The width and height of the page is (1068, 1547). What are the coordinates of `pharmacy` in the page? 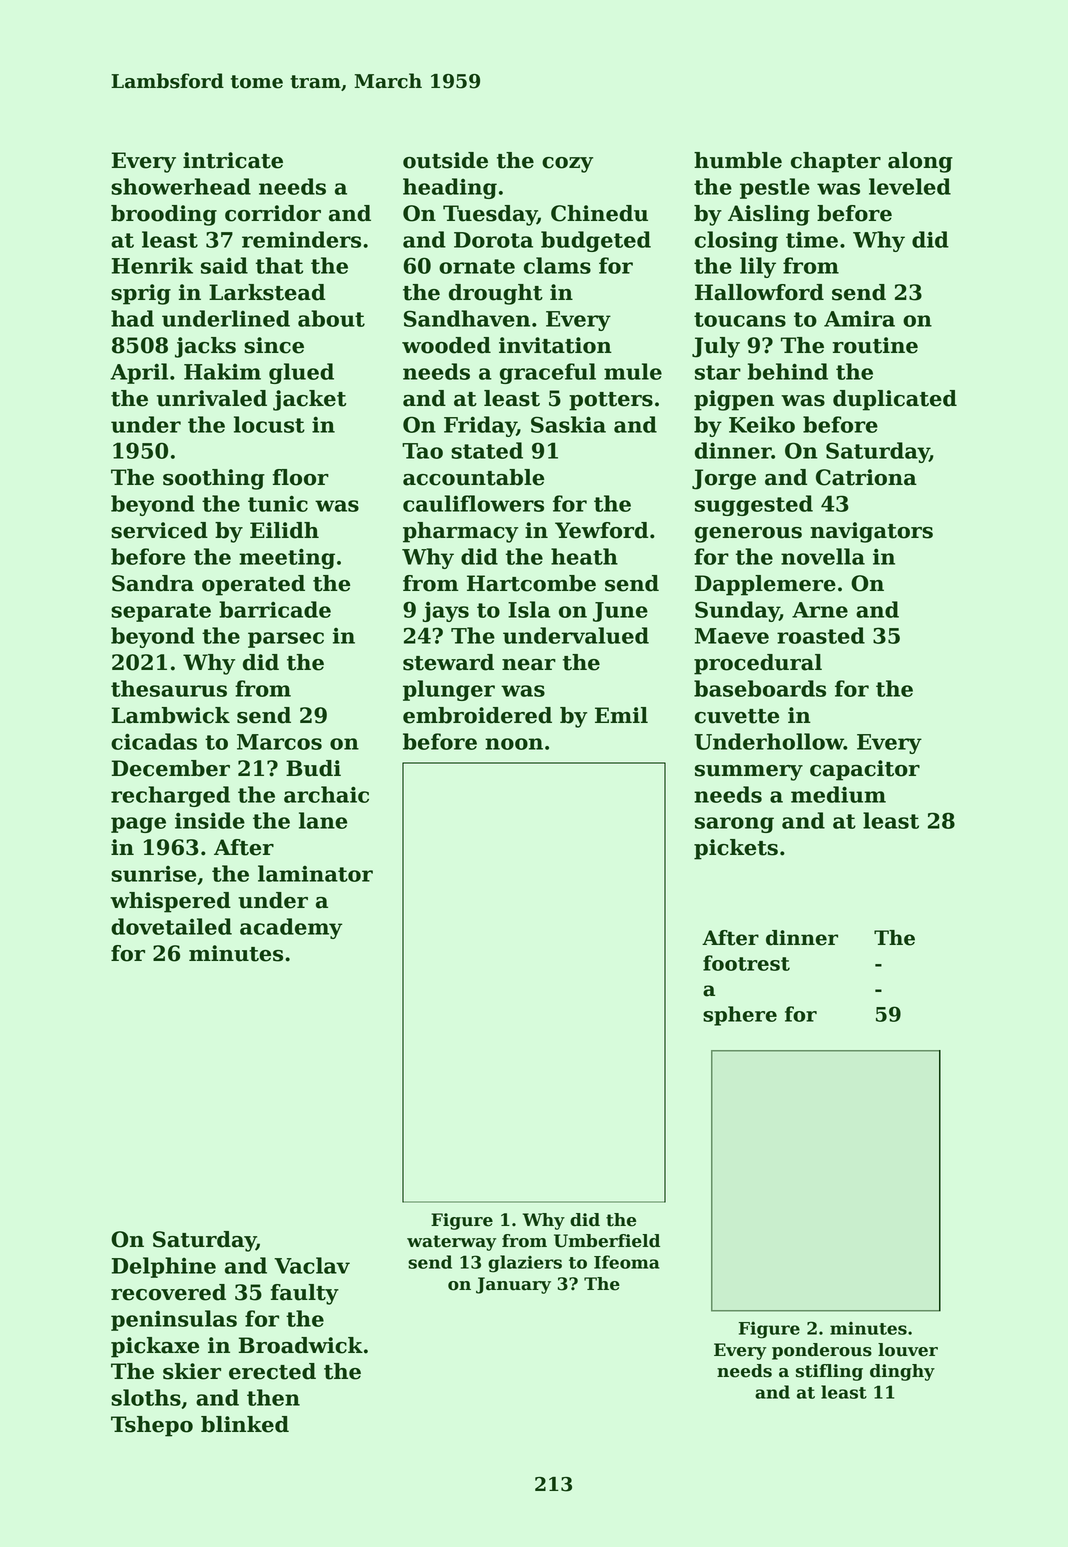 It's located at (460, 532).
